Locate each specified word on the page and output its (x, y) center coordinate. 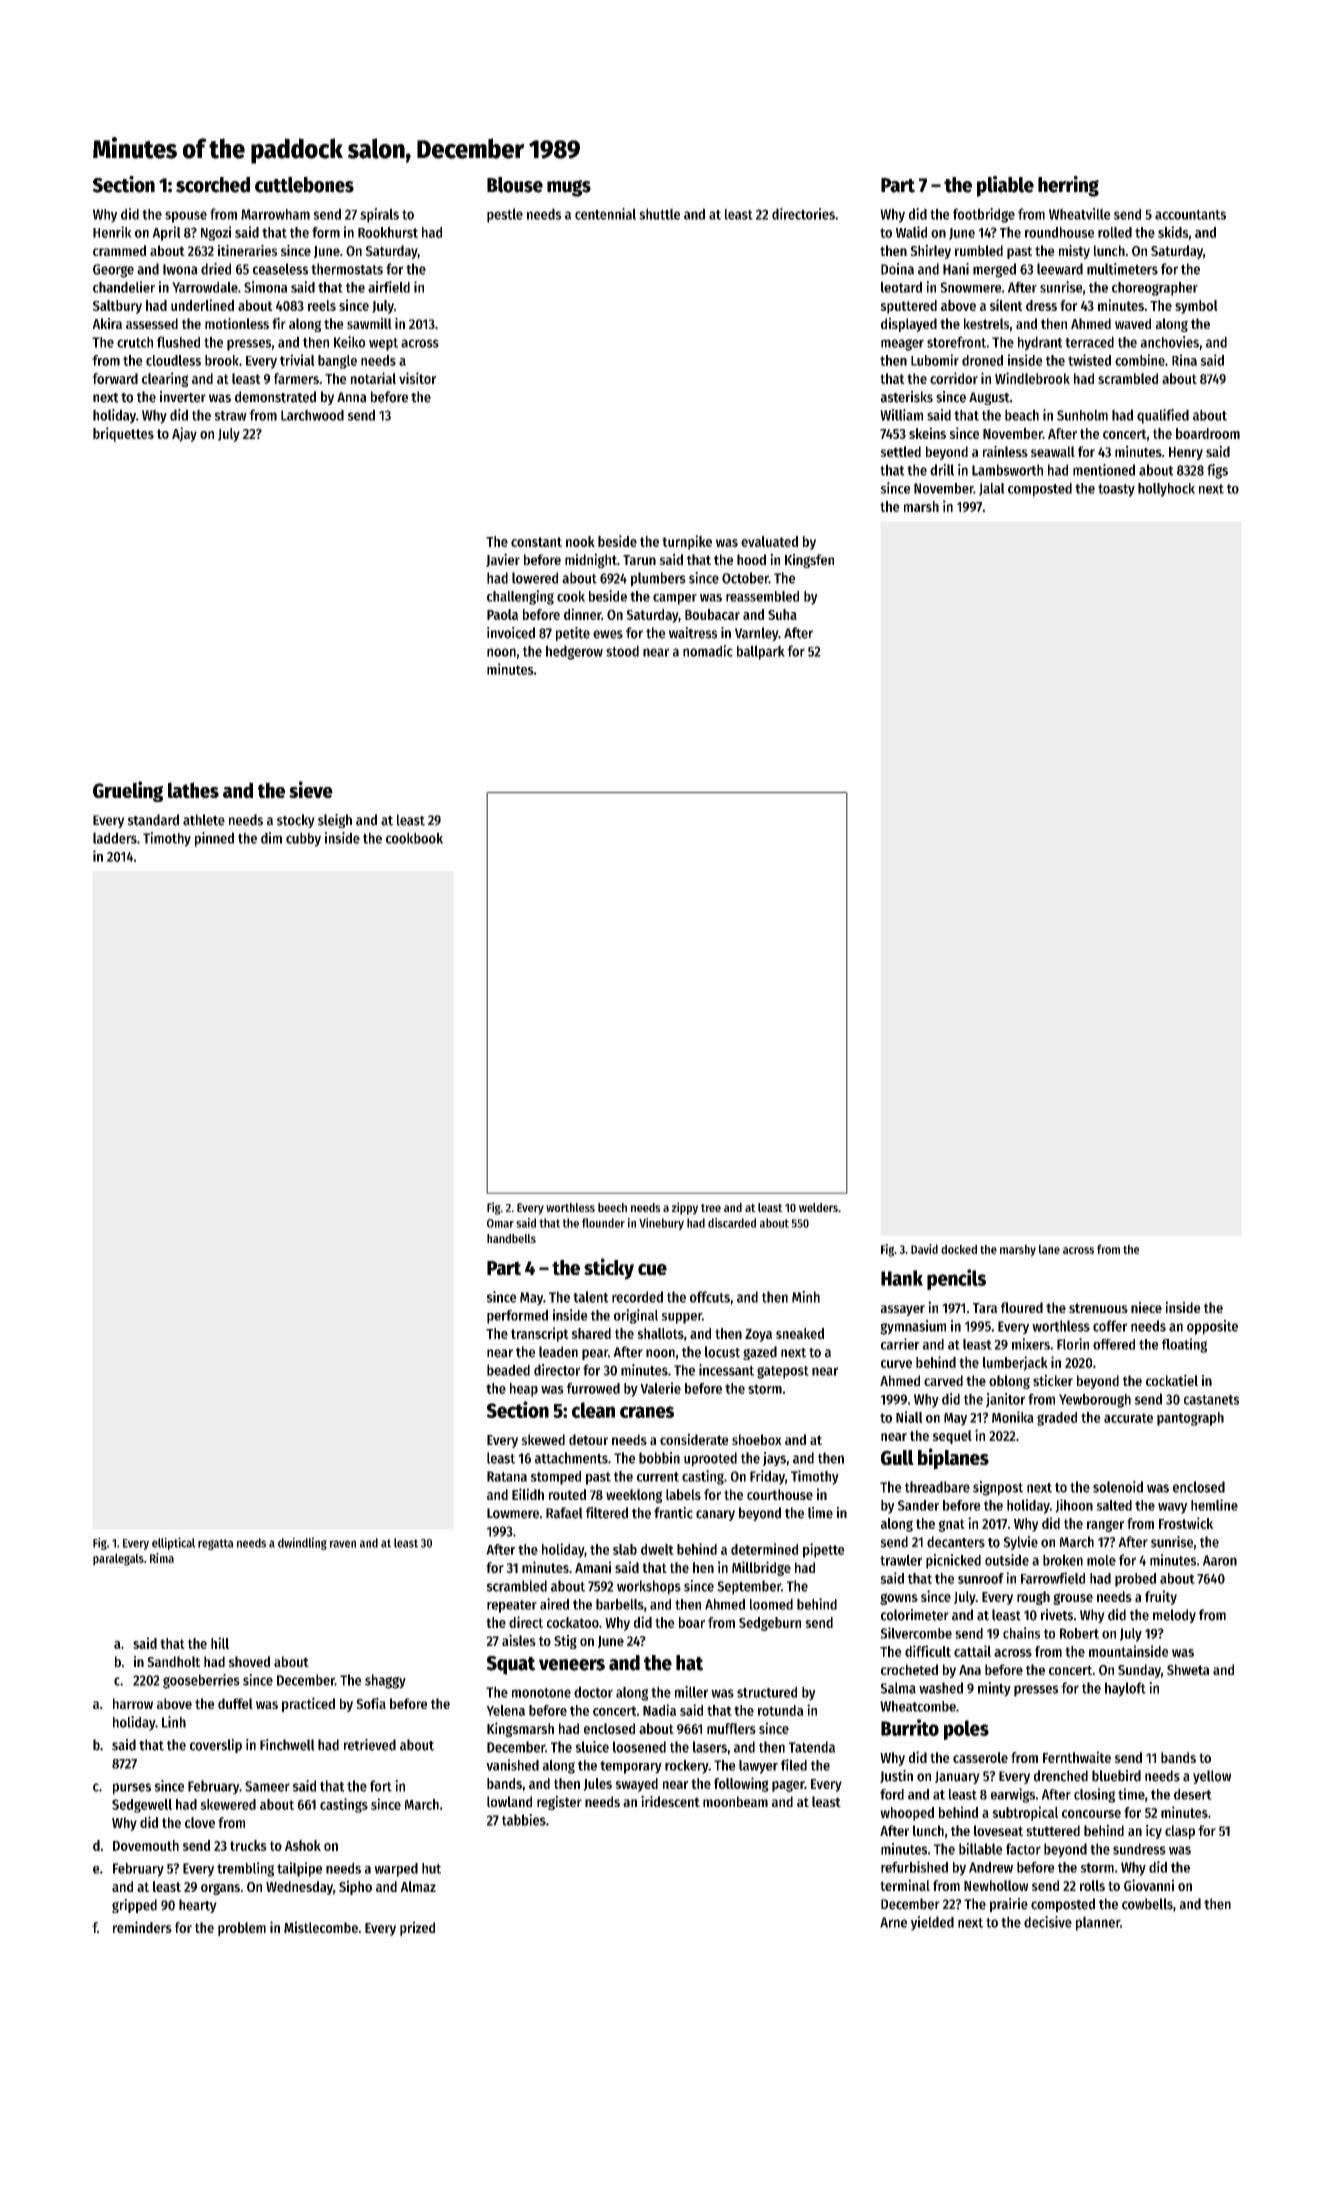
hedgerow (574, 652)
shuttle (659, 214)
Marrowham (275, 214)
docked (959, 1249)
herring (1068, 186)
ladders (115, 838)
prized (417, 1928)
